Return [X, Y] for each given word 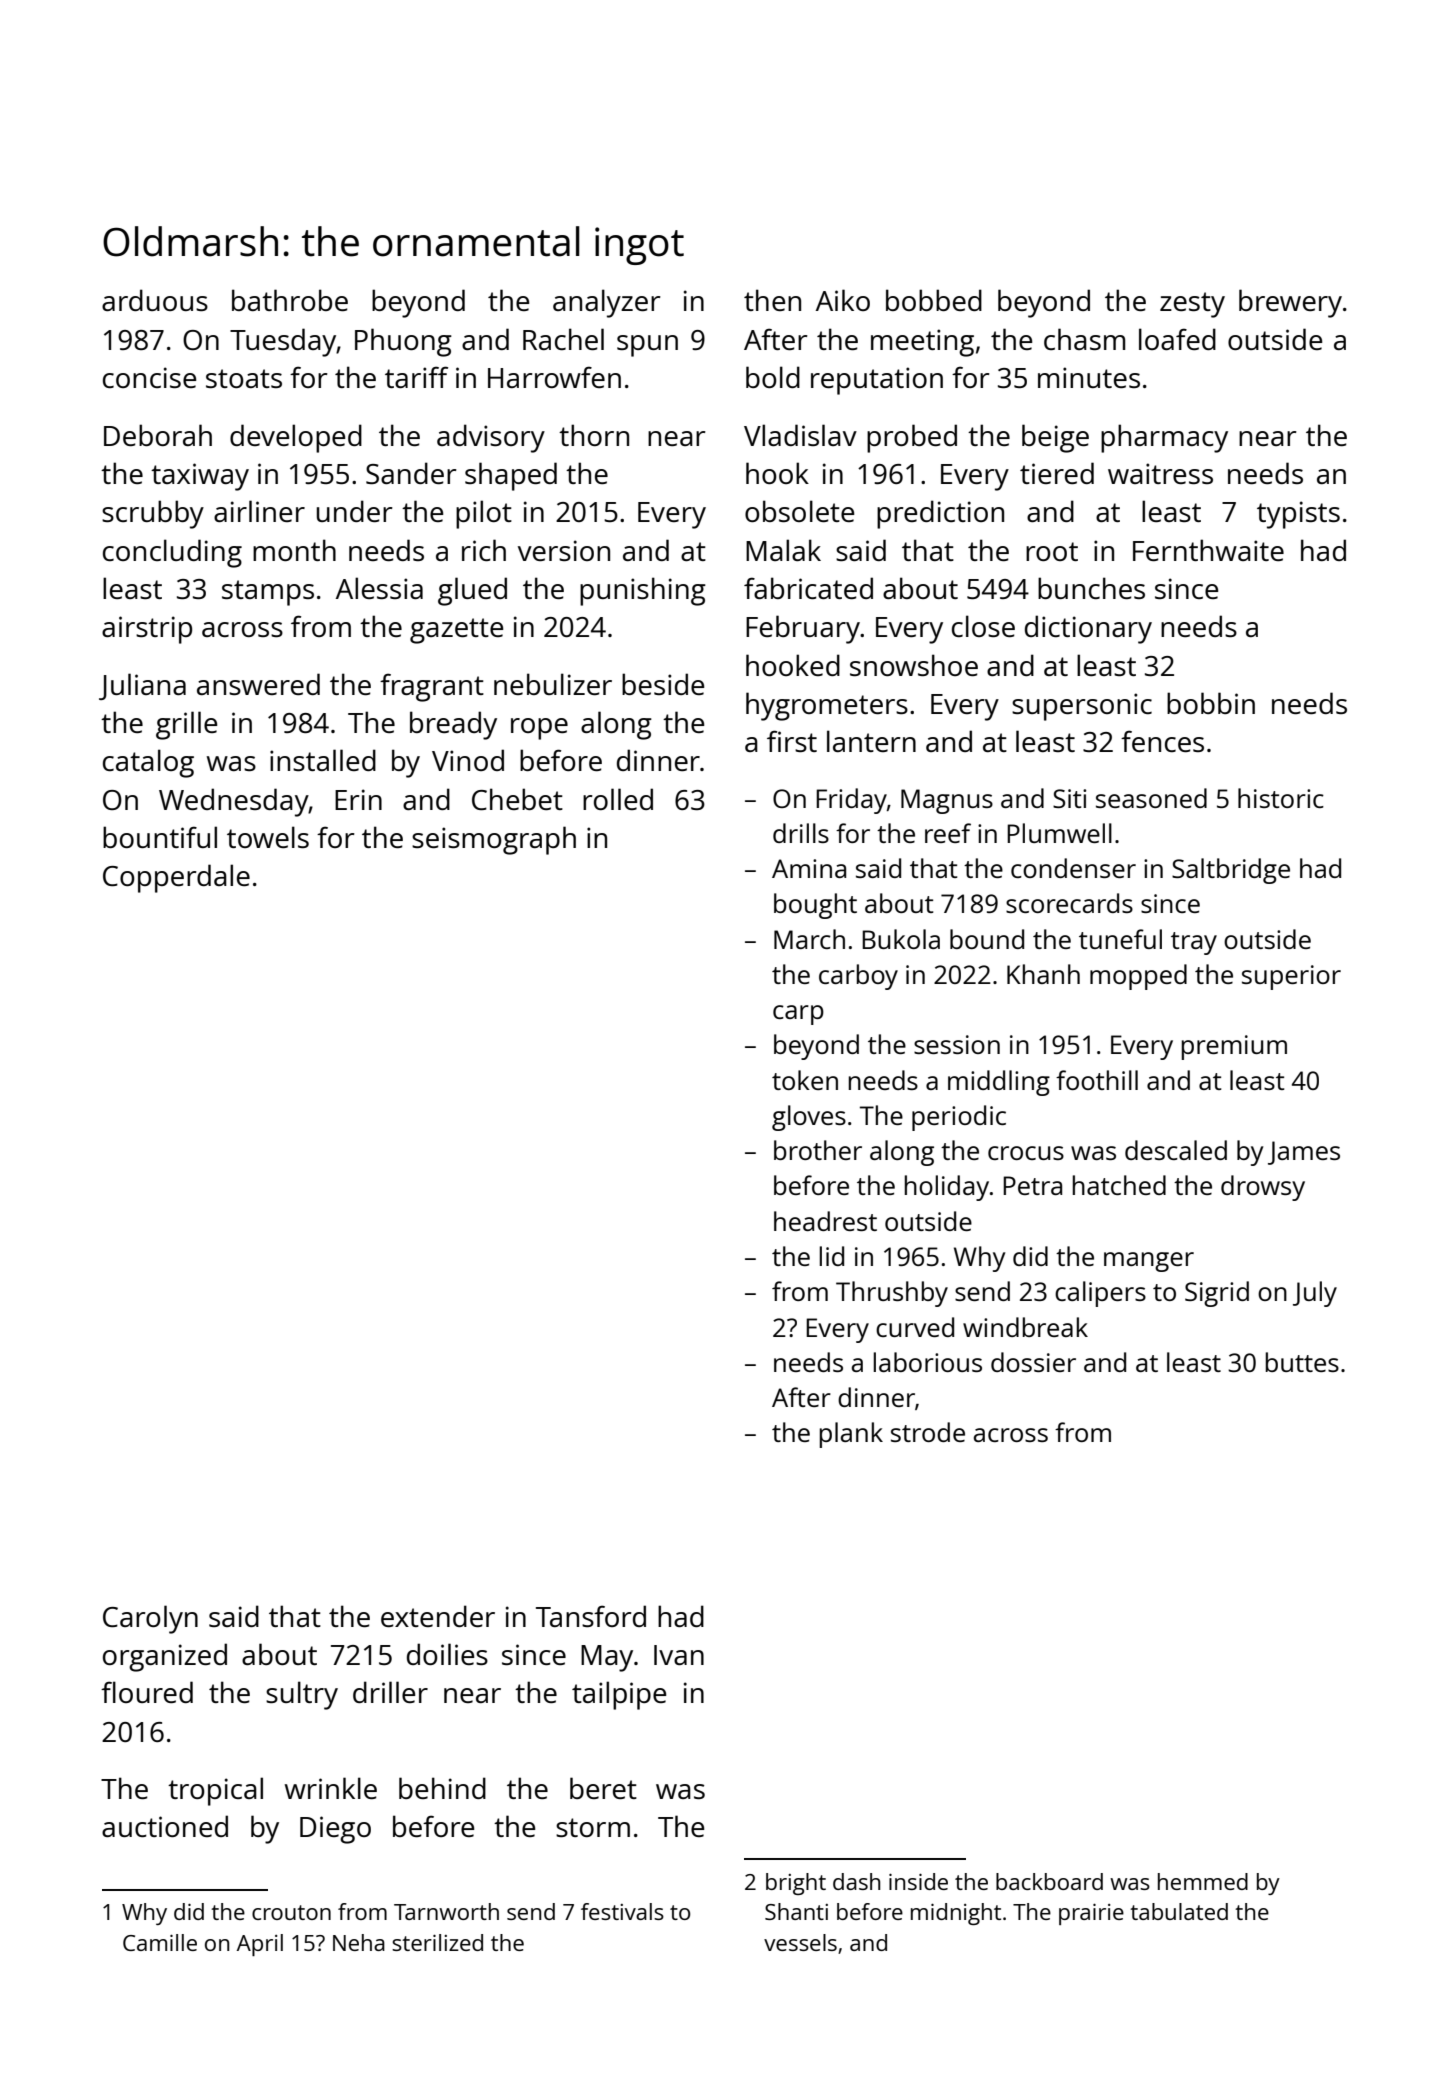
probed [912, 438]
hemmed [1203, 1881]
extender [438, 1616]
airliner [259, 511]
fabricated [808, 588]
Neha [359, 1942]
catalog [148, 763]
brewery [1290, 303]
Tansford [591, 1616]
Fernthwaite [1208, 550]
